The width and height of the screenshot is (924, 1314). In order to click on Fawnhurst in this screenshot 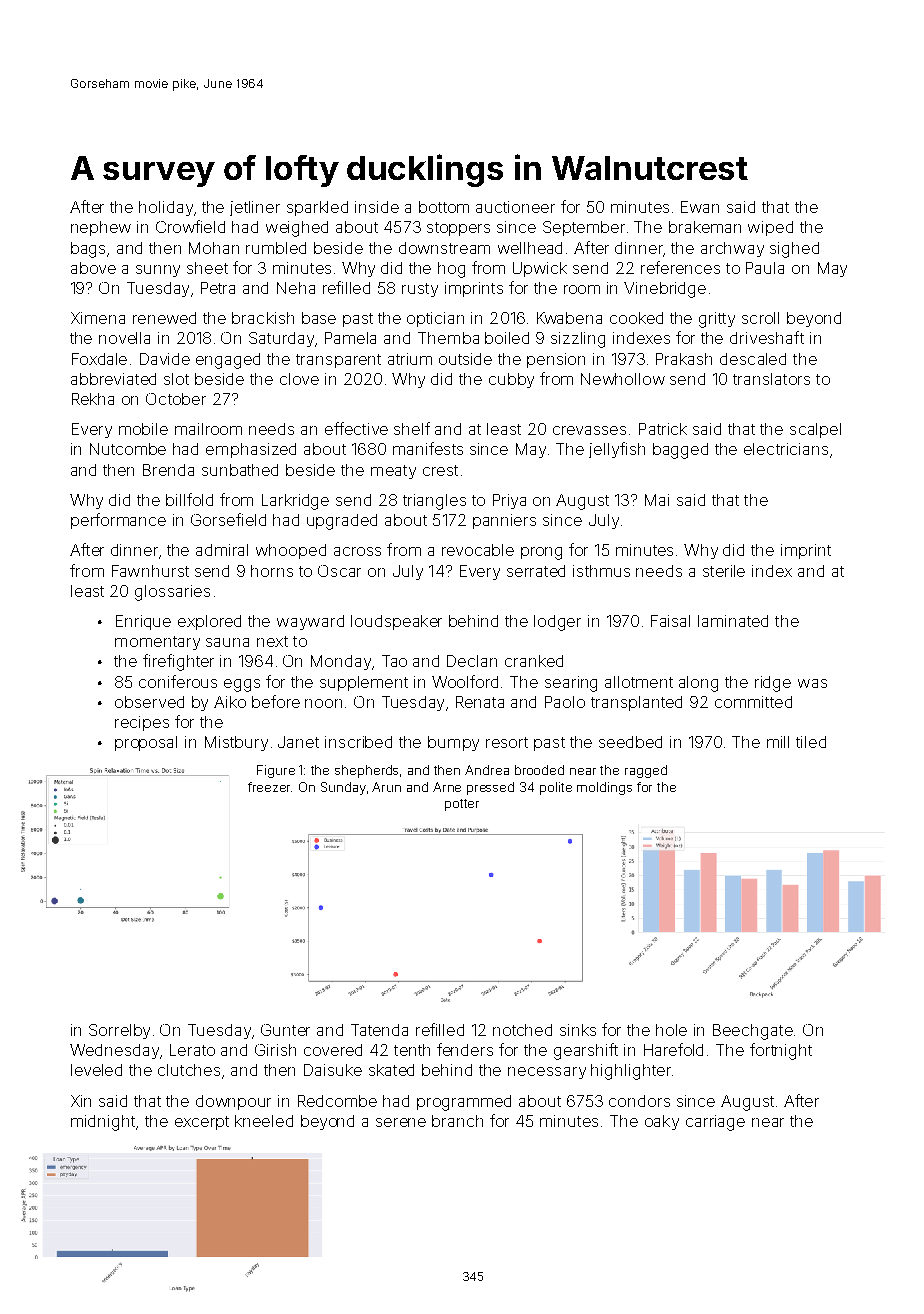, I will do `click(150, 571)`.
